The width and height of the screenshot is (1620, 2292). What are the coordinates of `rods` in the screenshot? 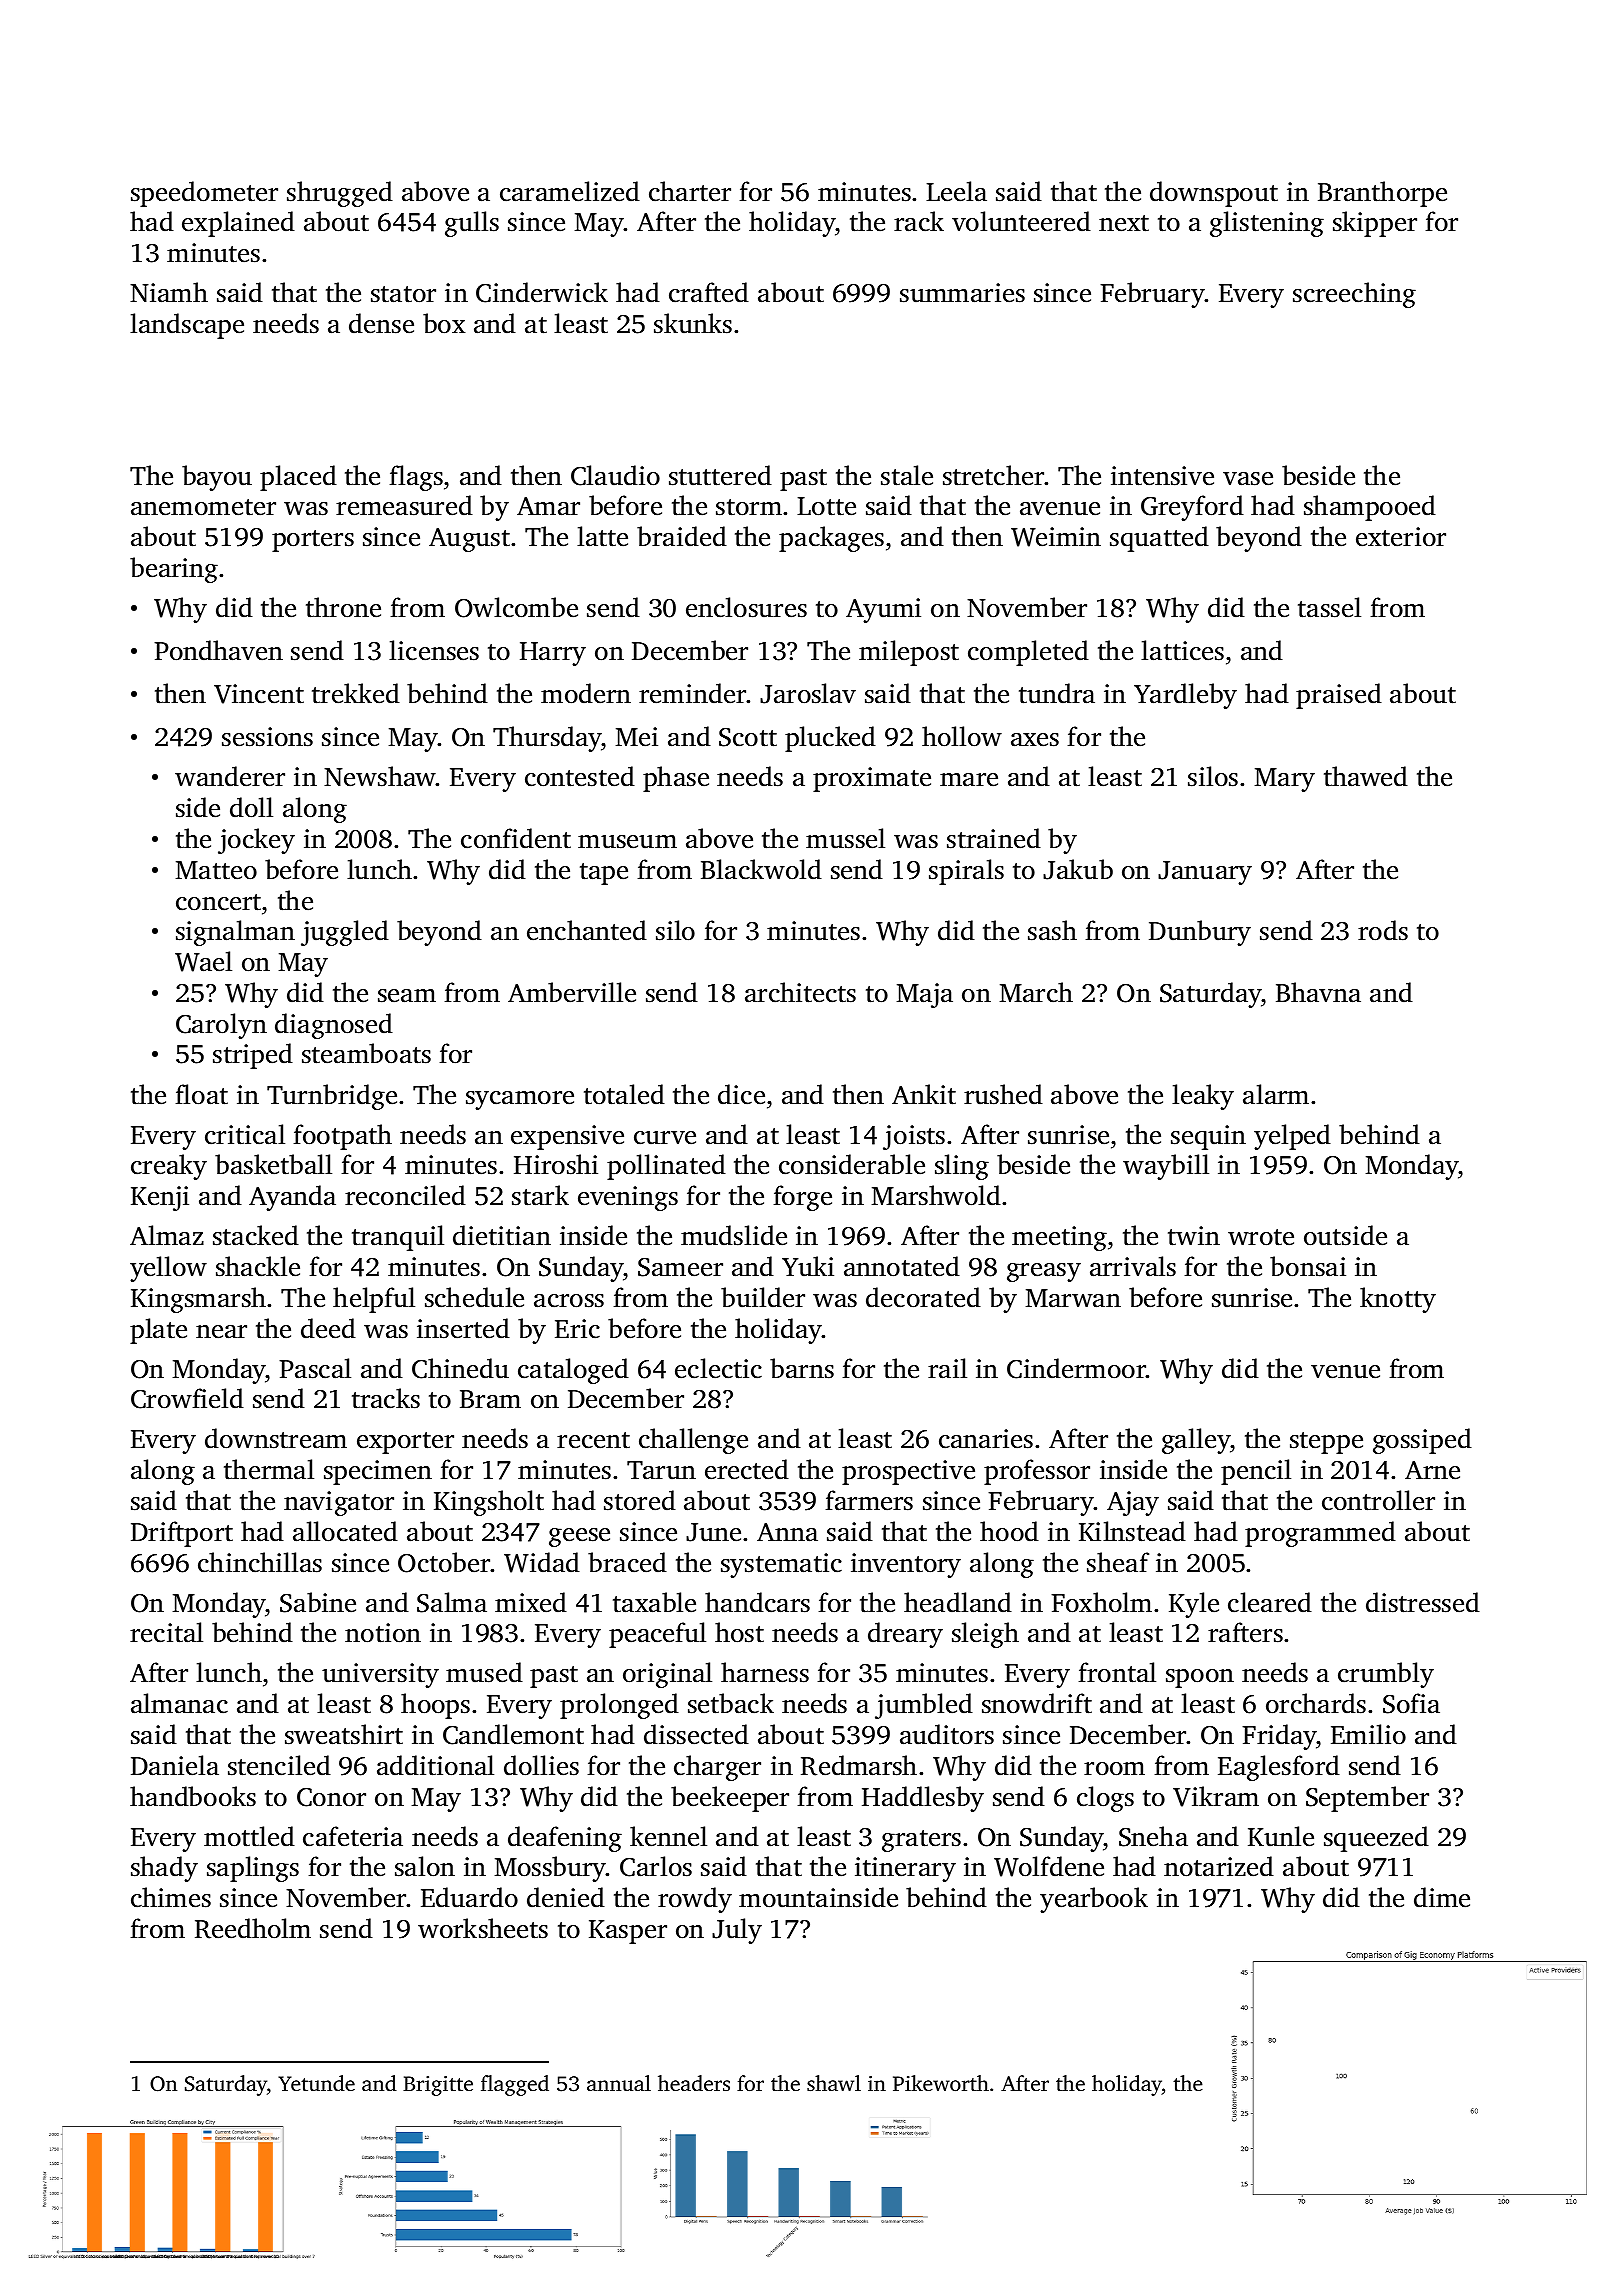 It's located at (1383, 930).
